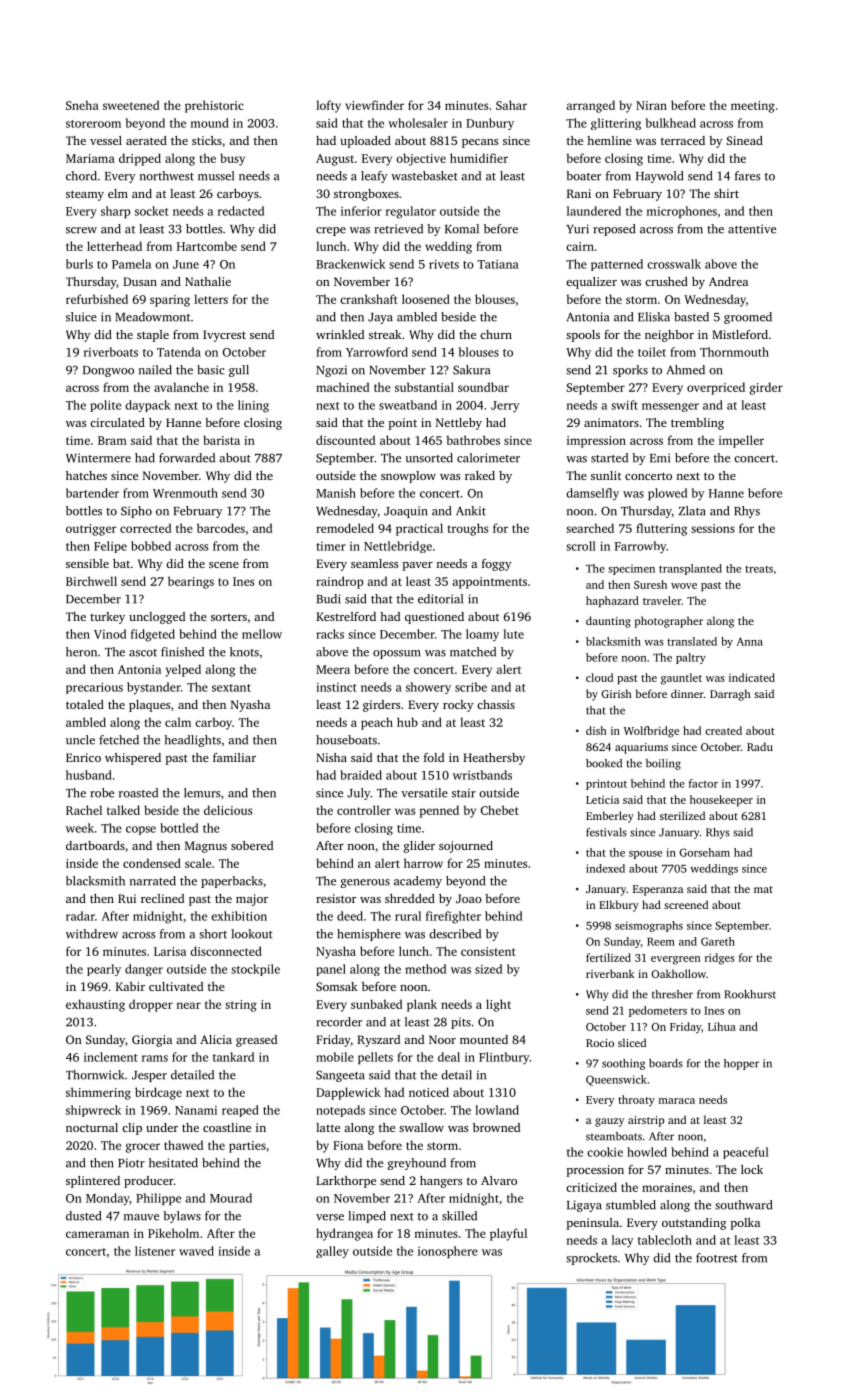  Describe the element at coordinates (97, 1234) in the screenshot. I see `cameraman` at that location.
